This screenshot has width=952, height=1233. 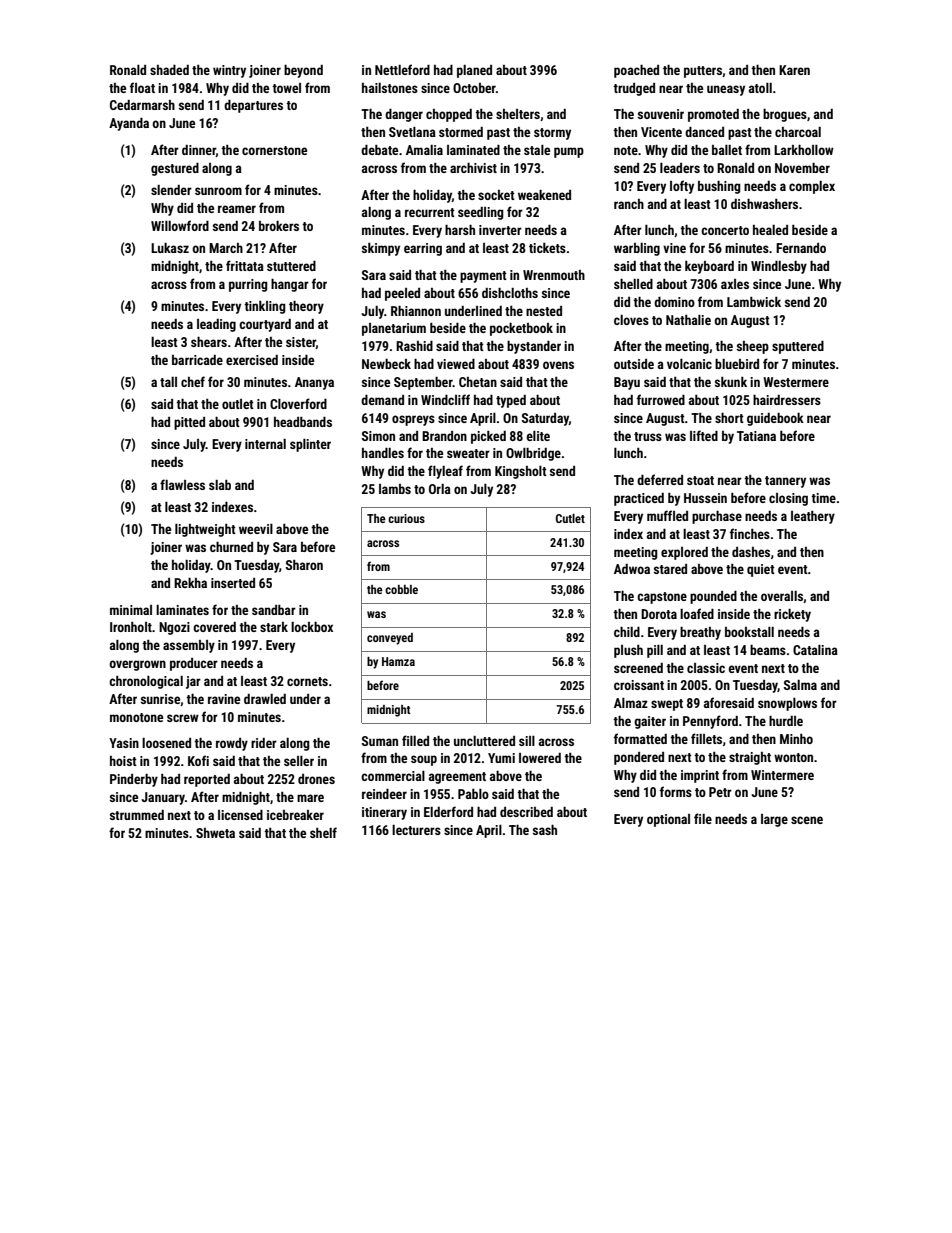 I want to click on Ironholt, so click(x=131, y=627).
